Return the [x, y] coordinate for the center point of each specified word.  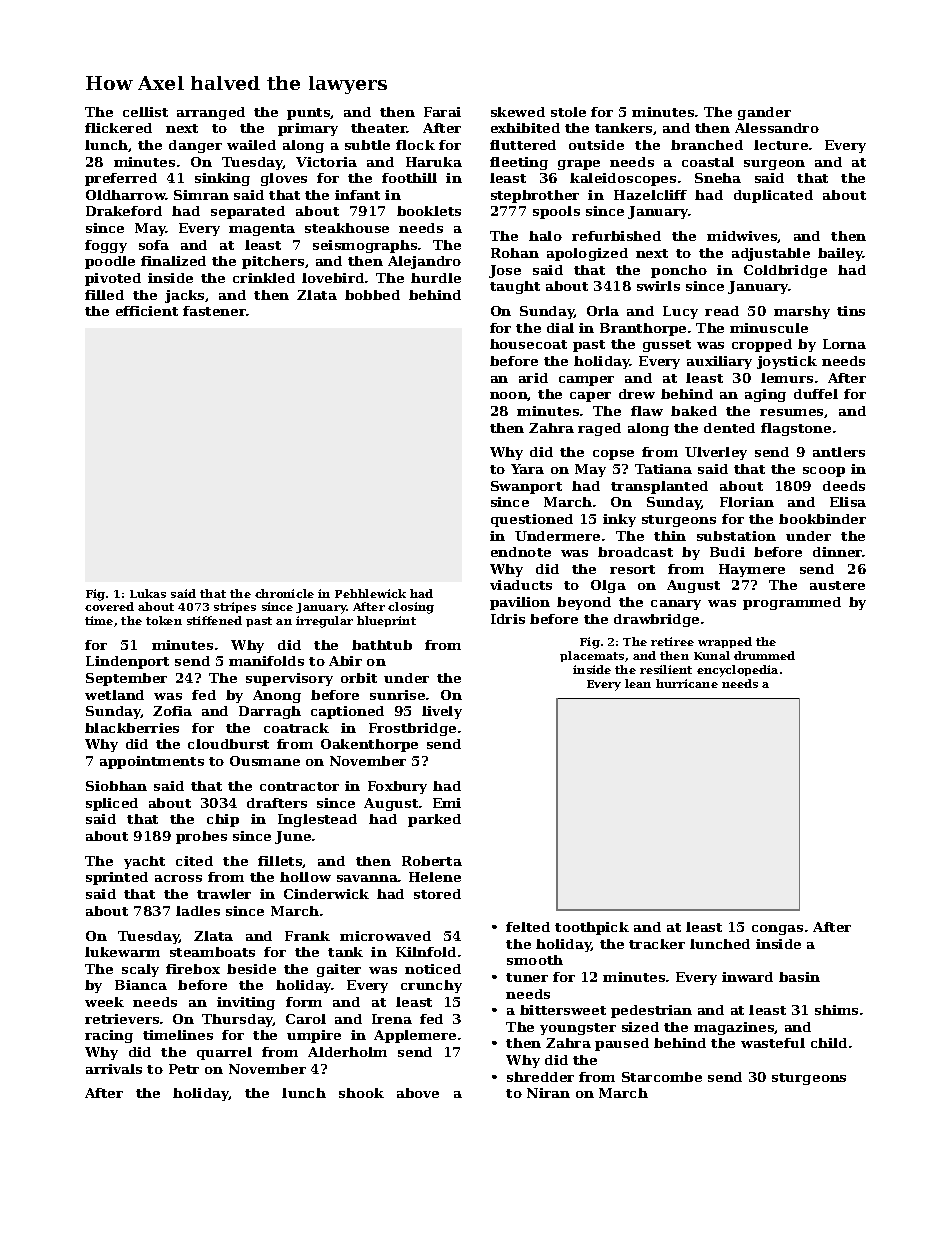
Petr [184, 1069]
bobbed [372, 295]
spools [556, 212]
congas [777, 930]
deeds [844, 486]
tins [851, 311]
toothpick [592, 928]
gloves [284, 179]
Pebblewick [370, 593]
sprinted [117, 878]
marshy [802, 312]
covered [109, 606]
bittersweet [563, 1010]
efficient [147, 311]
